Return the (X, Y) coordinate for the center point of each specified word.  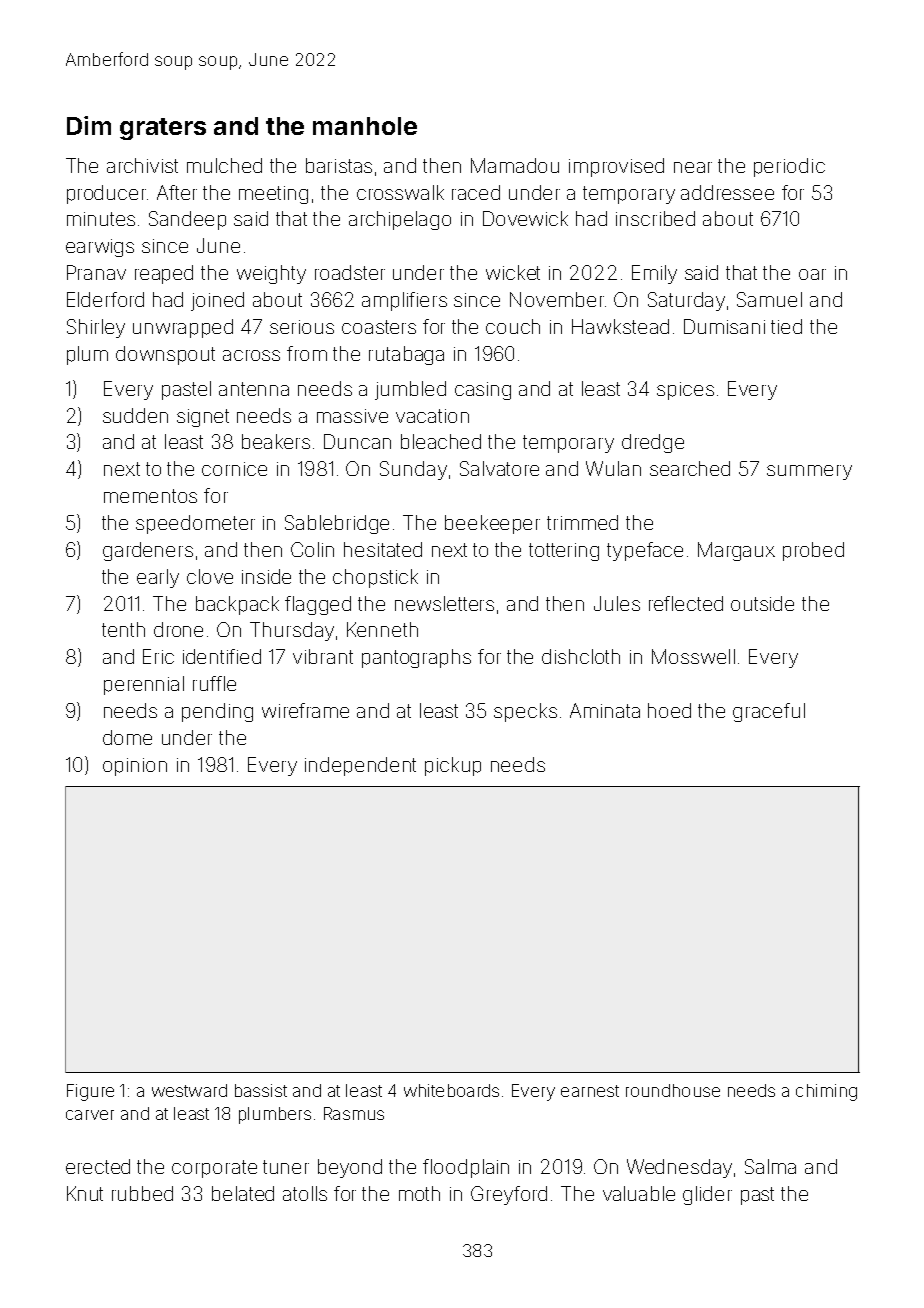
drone (178, 629)
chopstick (375, 578)
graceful (769, 712)
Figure (90, 1092)
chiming (826, 1092)
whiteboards (451, 1090)
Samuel (769, 299)
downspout (165, 355)
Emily (654, 274)
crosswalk (400, 192)
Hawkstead (620, 326)
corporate (214, 1169)
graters (163, 129)
